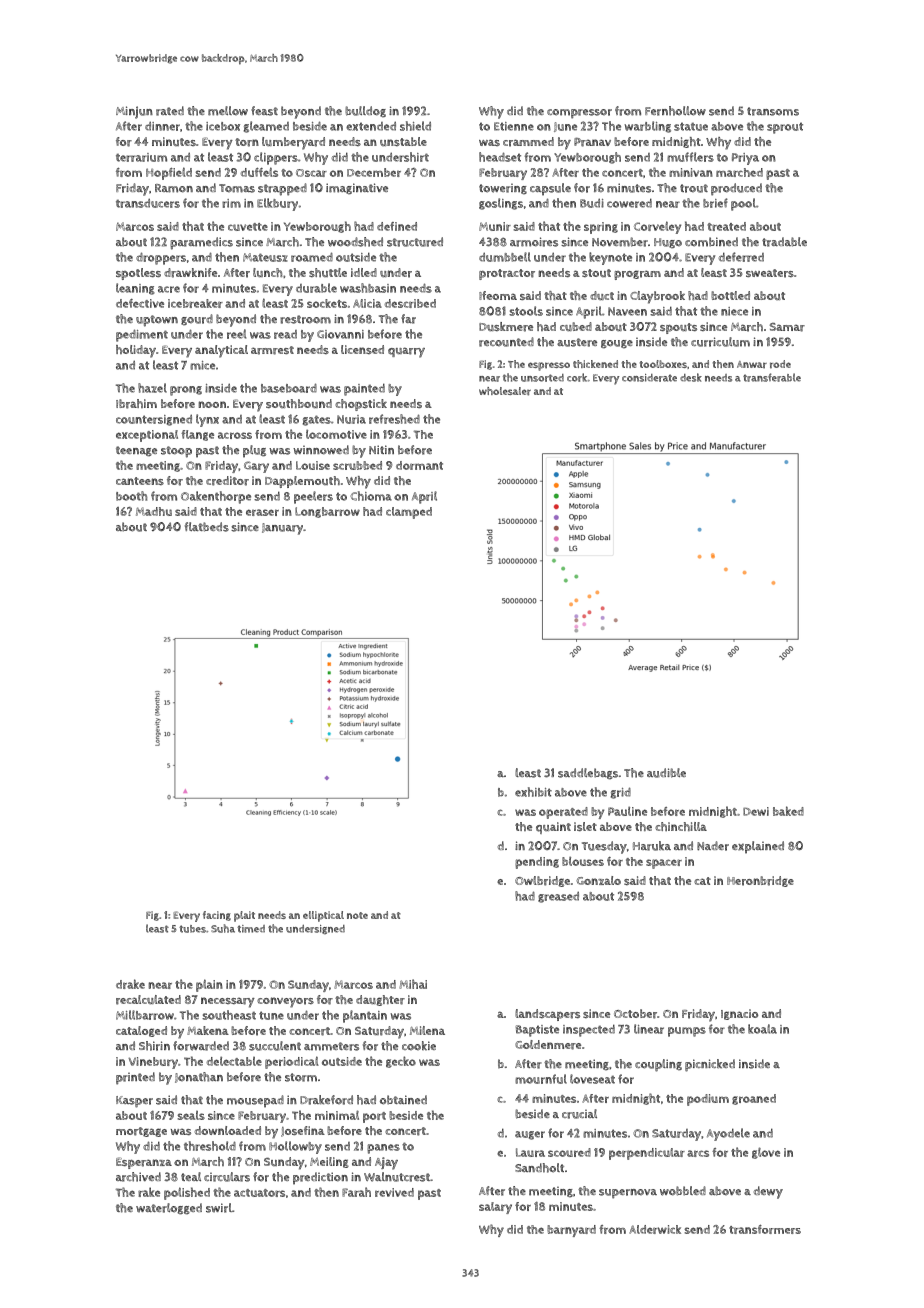 The image size is (924, 1308). What do you see at coordinates (136, 351) in the image?
I see `holiday` at bounding box center [136, 351].
